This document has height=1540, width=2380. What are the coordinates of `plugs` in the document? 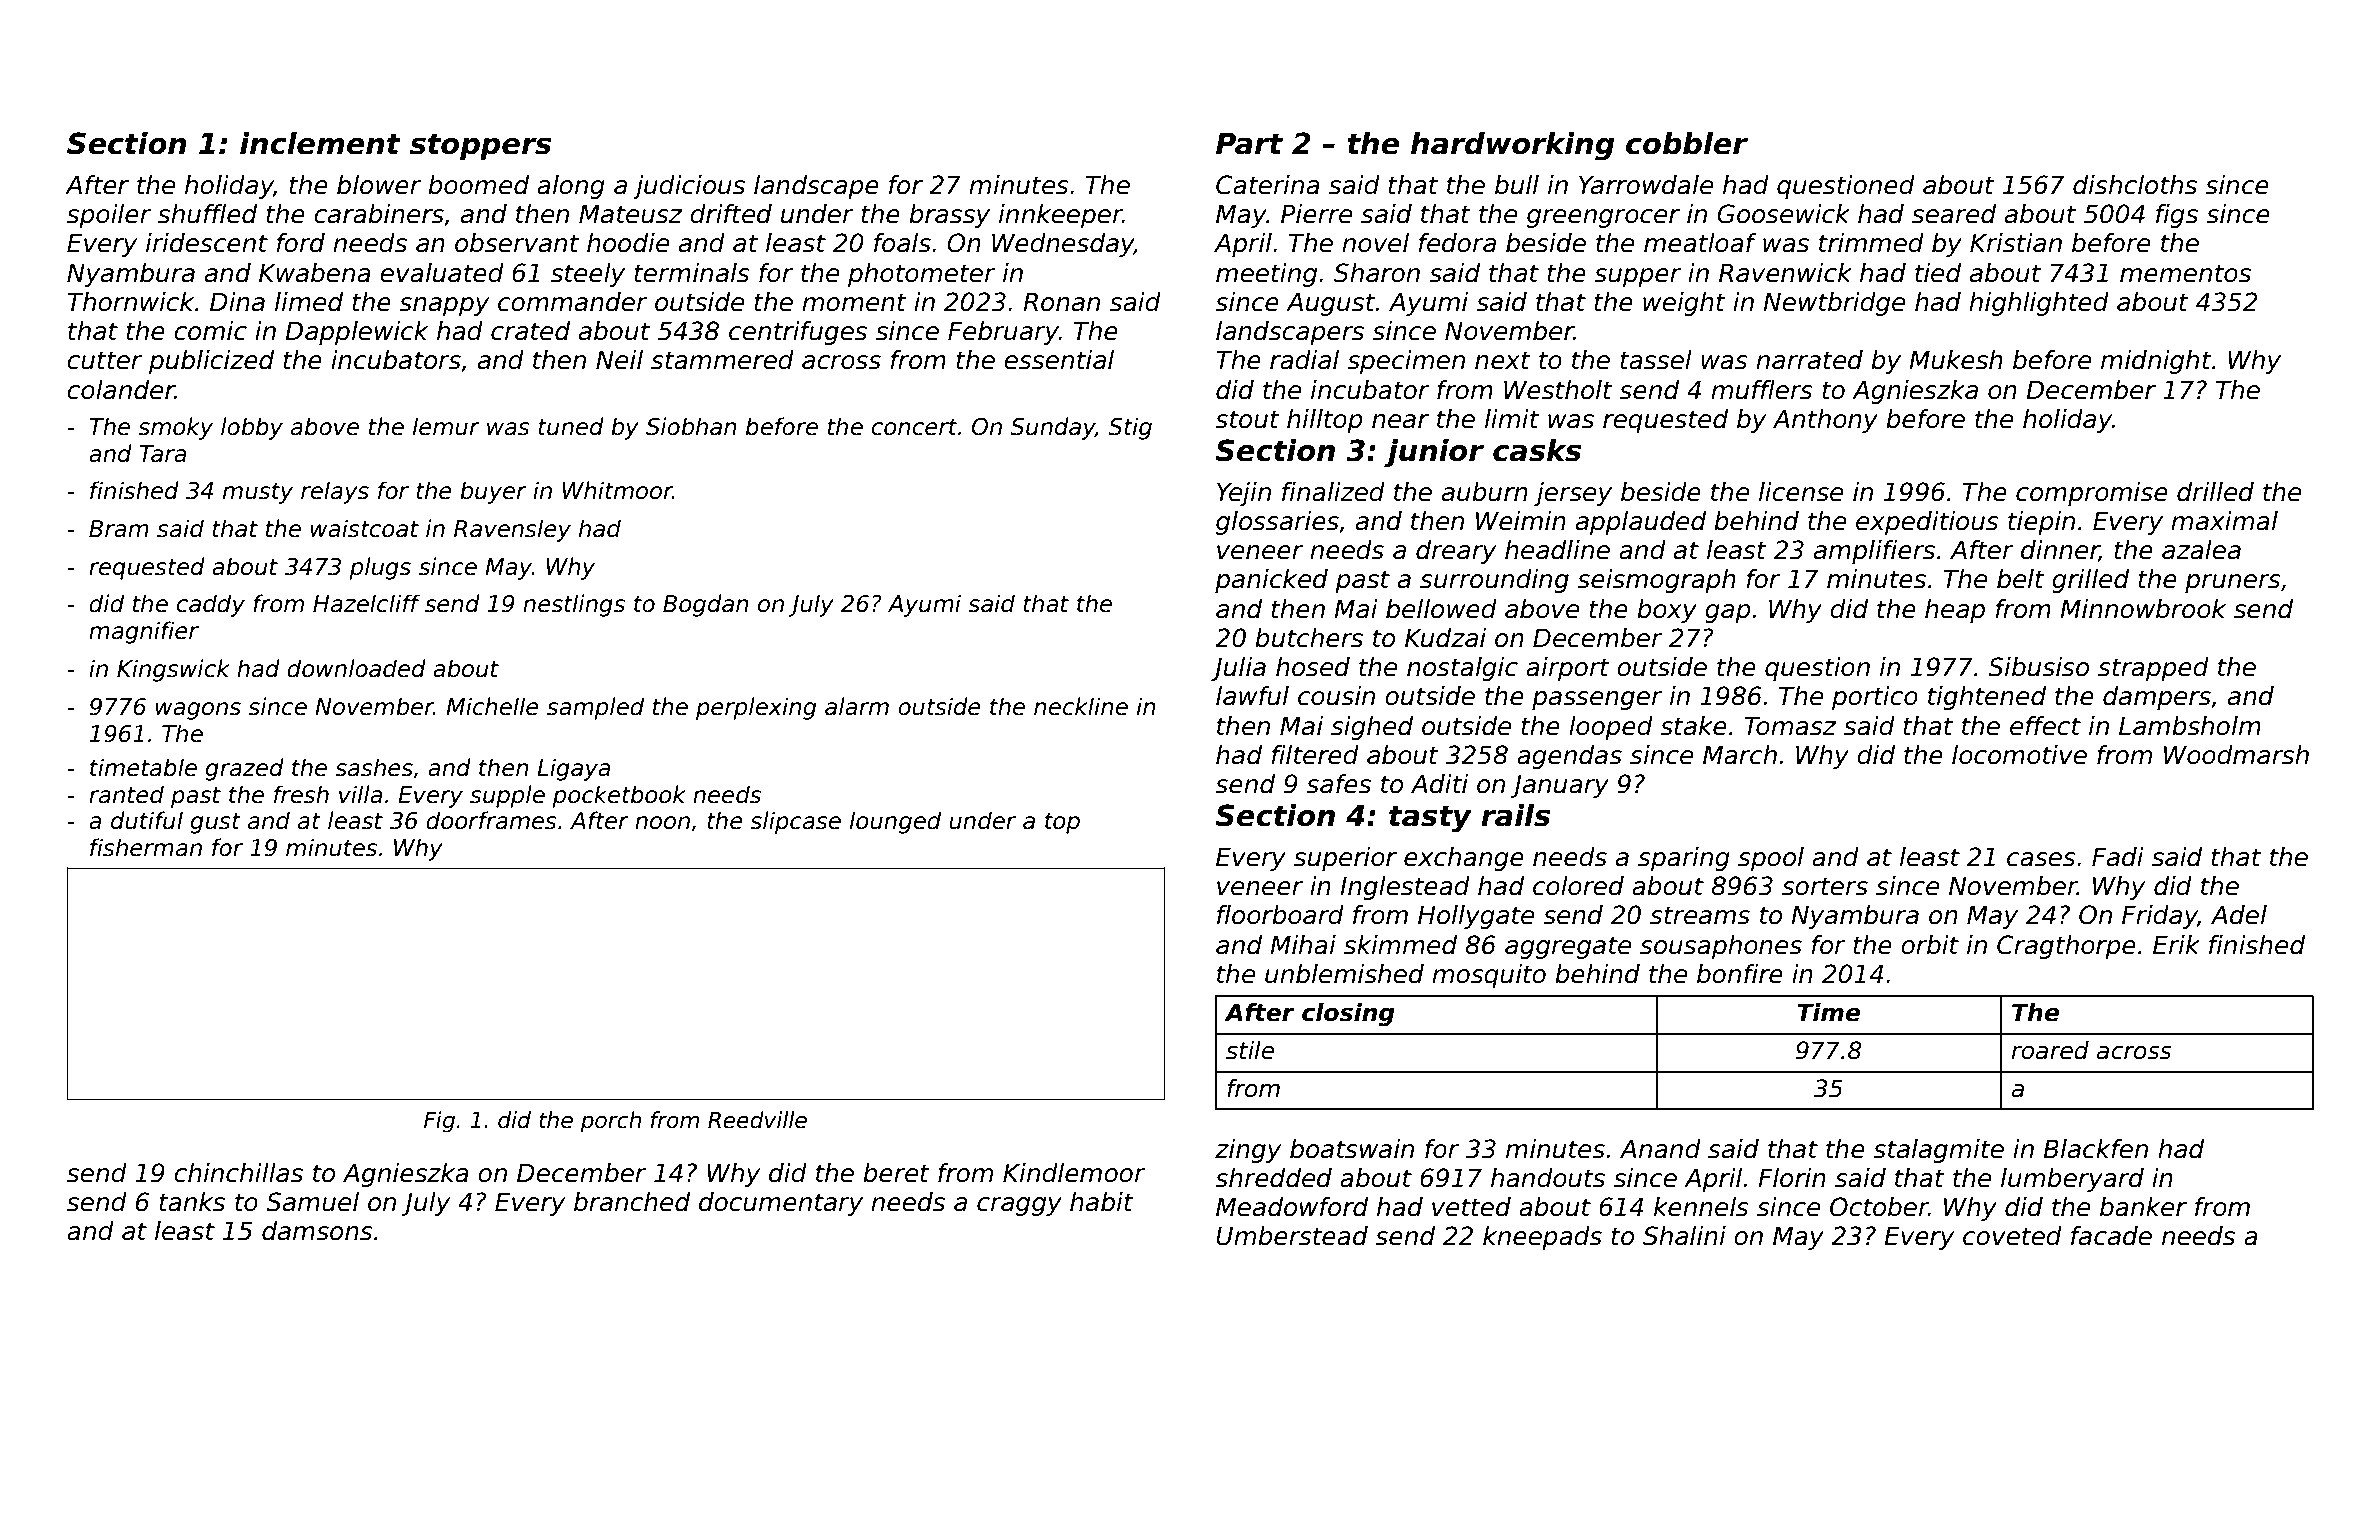 It's located at (380, 568).
